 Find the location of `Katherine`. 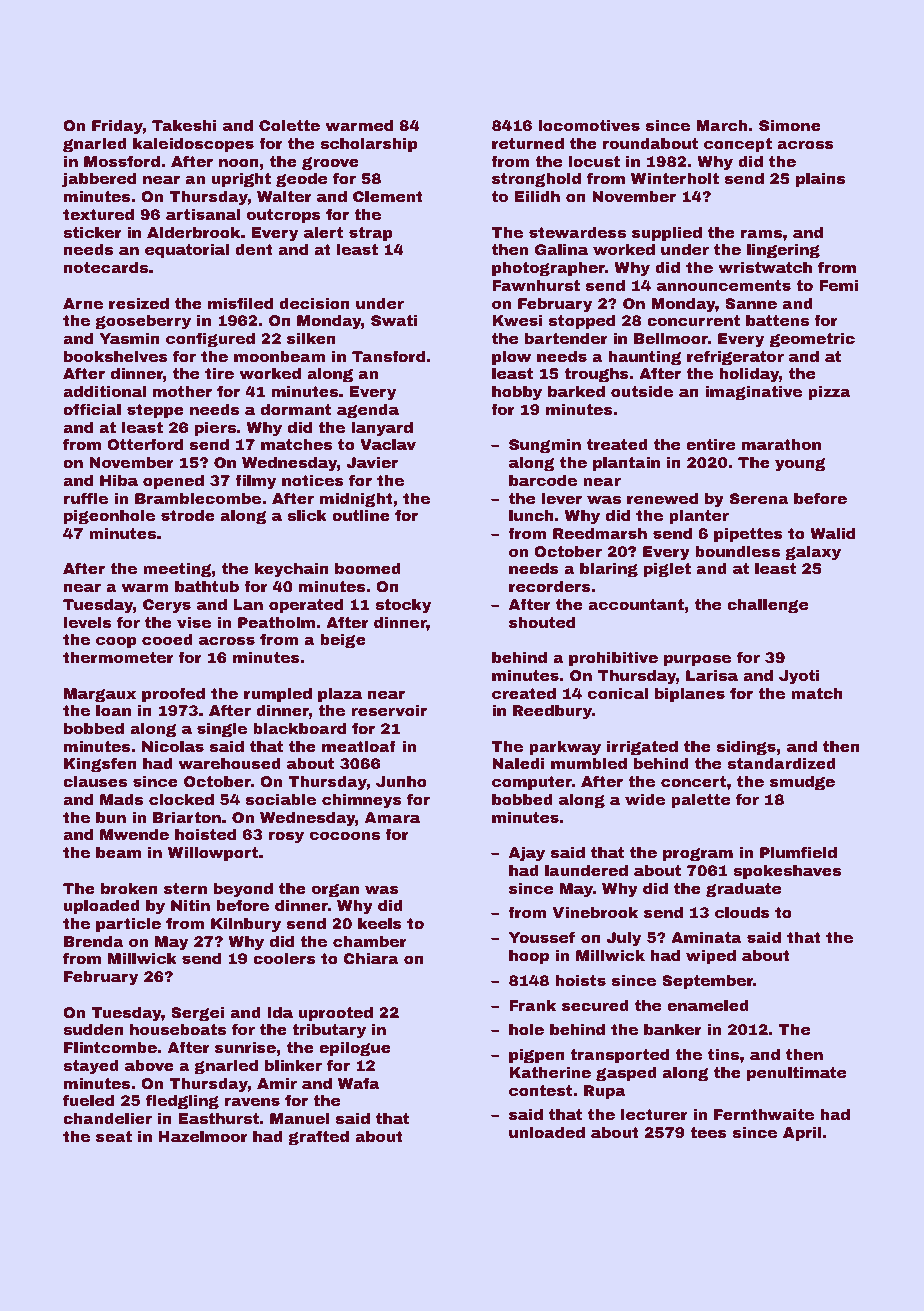

Katherine is located at coordinates (550, 1072).
